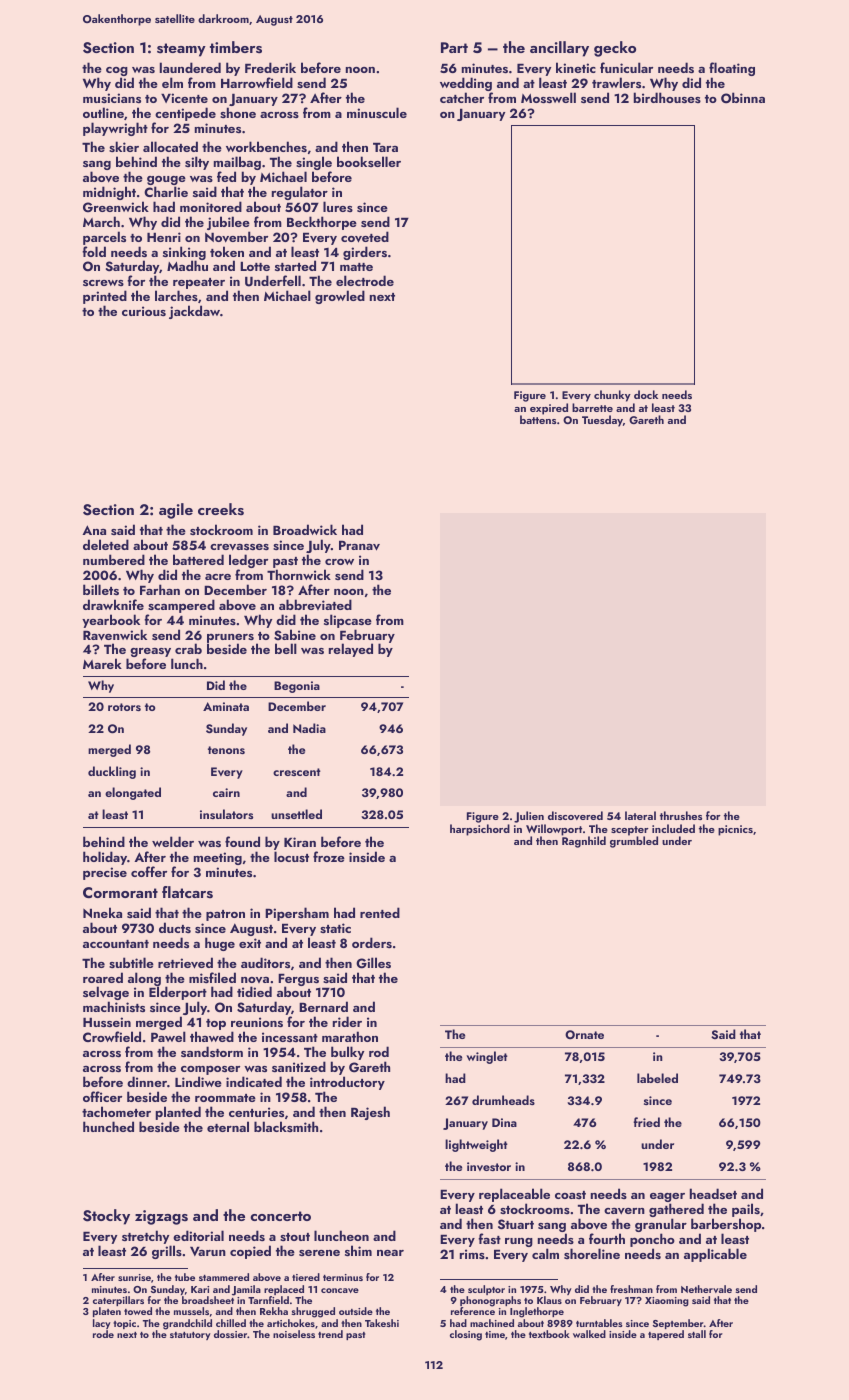 This screenshot has width=849, height=1400. What do you see at coordinates (602, 421) in the screenshot?
I see `Tuesday` at bounding box center [602, 421].
